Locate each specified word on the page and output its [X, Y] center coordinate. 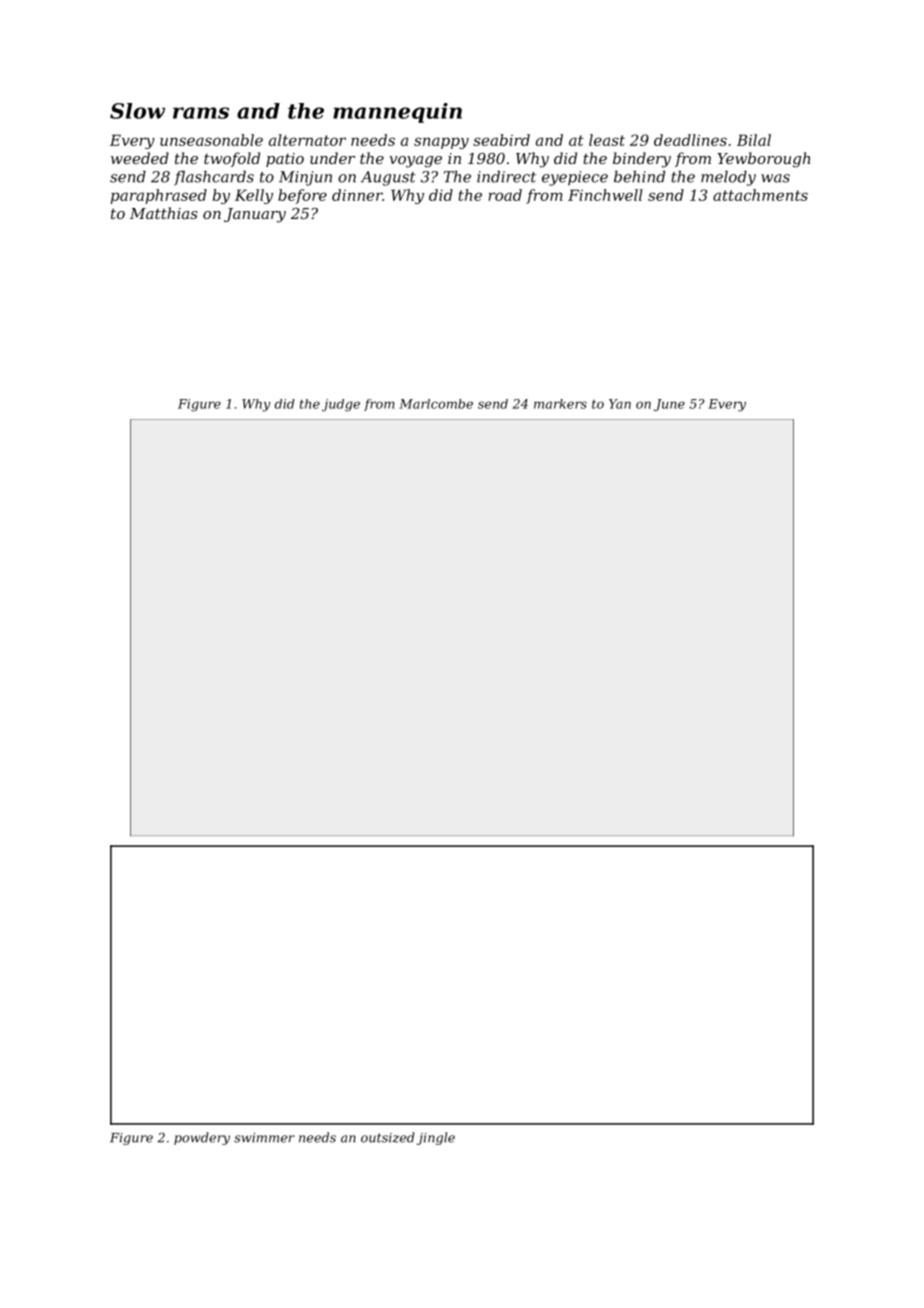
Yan [620, 404]
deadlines [690, 140]
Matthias [164, 213]
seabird [501, 140]
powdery [202, 1138]
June [669, 405]
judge [341, 405]
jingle [436, 1138]
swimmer [264, 1138]
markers [560, 404]
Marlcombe [436, 404]
